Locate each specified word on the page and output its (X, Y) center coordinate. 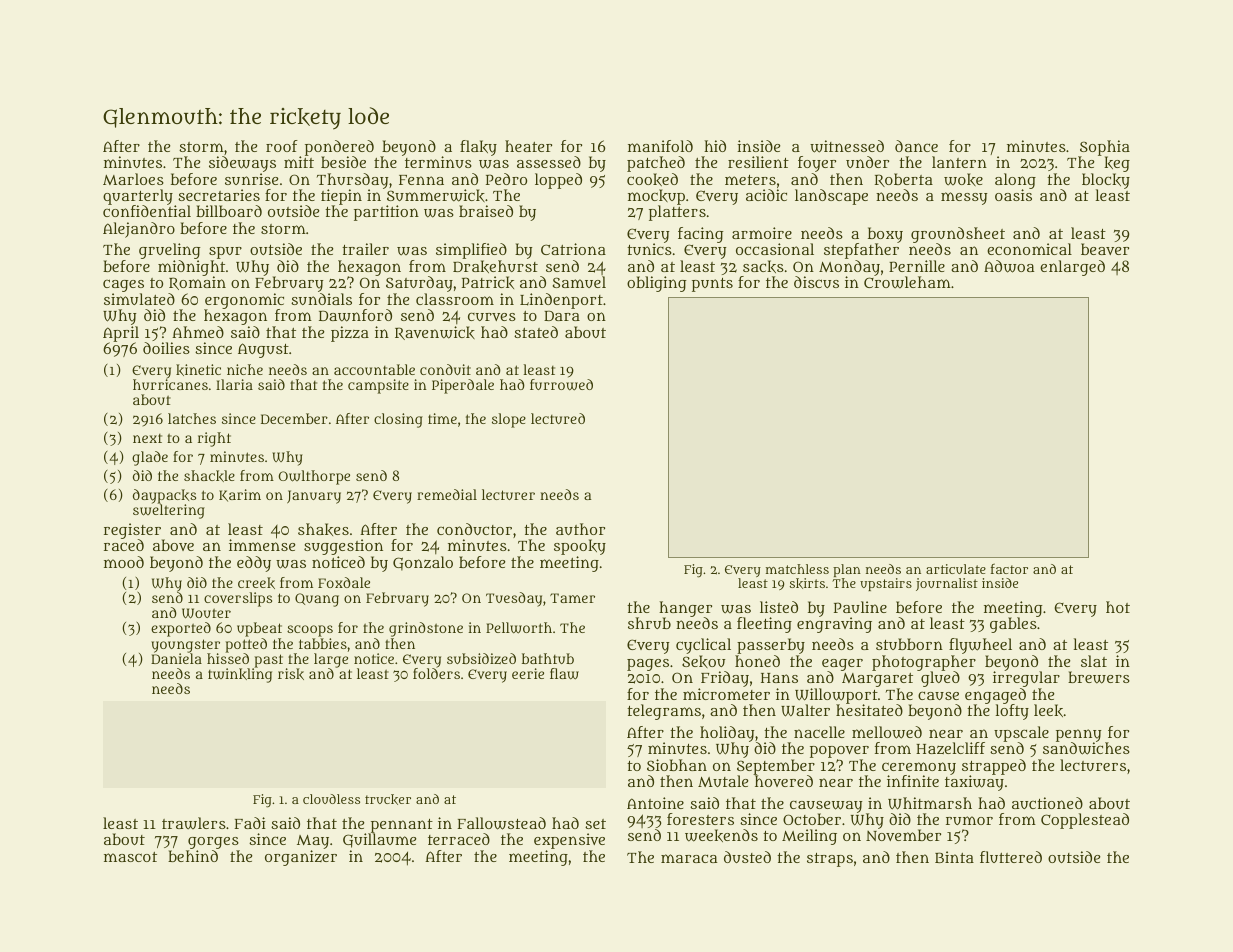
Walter (805, 710)
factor (1009, 568)
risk (291, 674)
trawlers (194, 823)
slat (1094, 661)
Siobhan (677, 765)
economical (1029, 249)
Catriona (573, 249)
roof (282, 146)
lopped (558, 181)
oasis (1013, 195)
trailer (365, 249)
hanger (685, 609)
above (173, 545)
